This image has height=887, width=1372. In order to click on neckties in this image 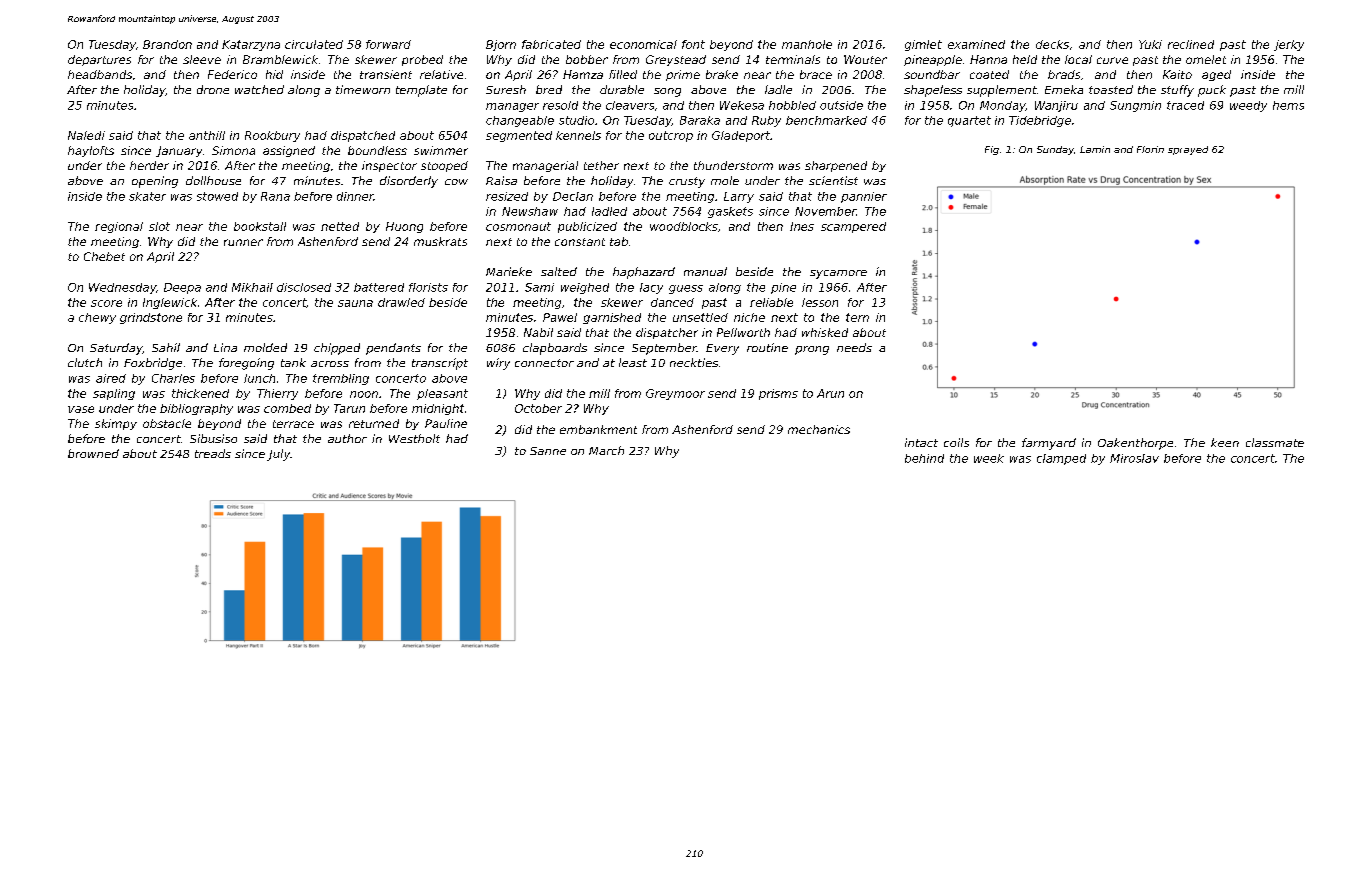, I will do `click(694, 362)`.
